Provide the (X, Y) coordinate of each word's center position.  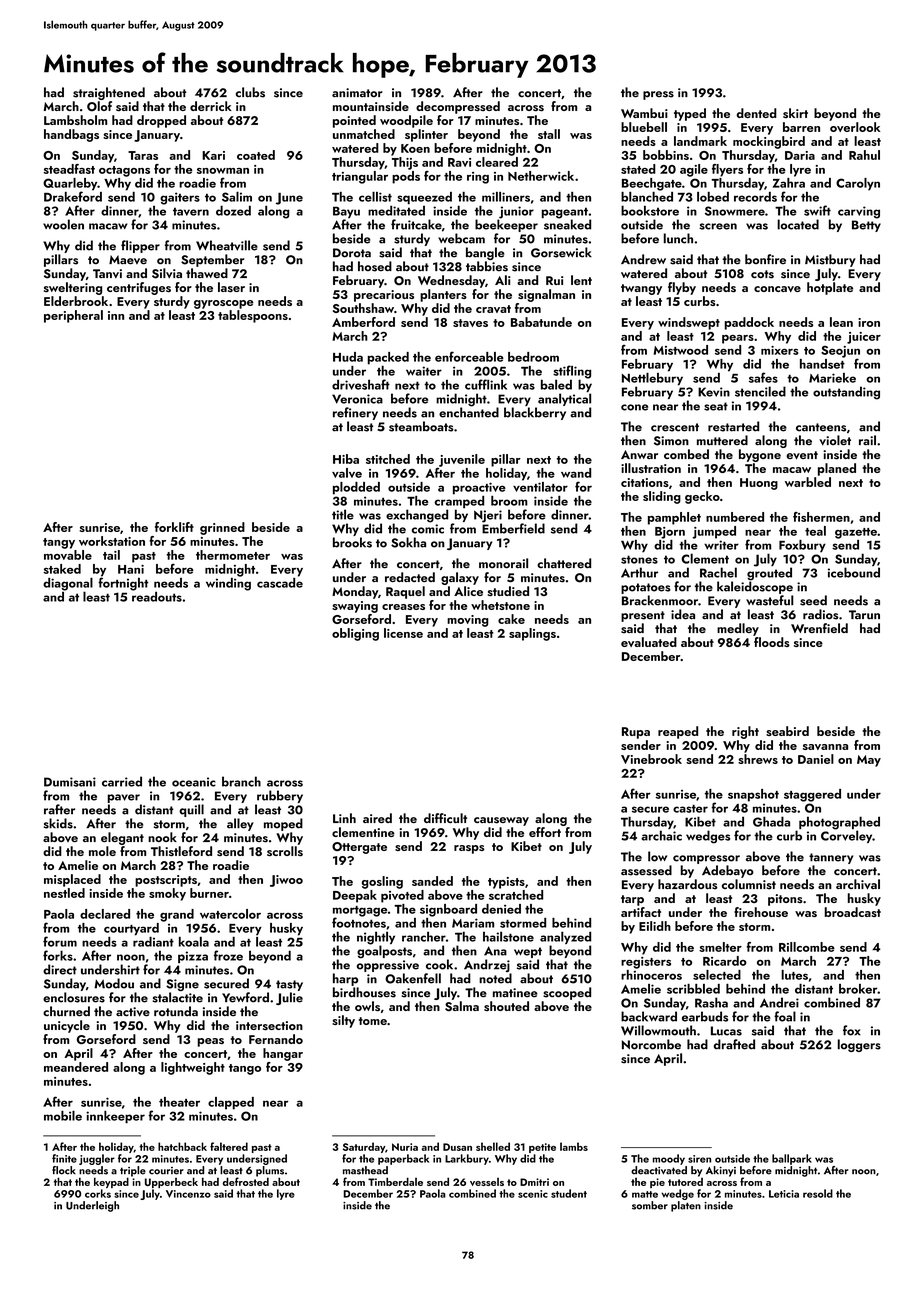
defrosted (246, 1181)
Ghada (771, 821)
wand (576, 473)
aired (377, 818)
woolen (63, 224)
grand (177, 915)
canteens (821, 427)
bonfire (765, 259)
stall (549, 134)
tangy (59, 543)
